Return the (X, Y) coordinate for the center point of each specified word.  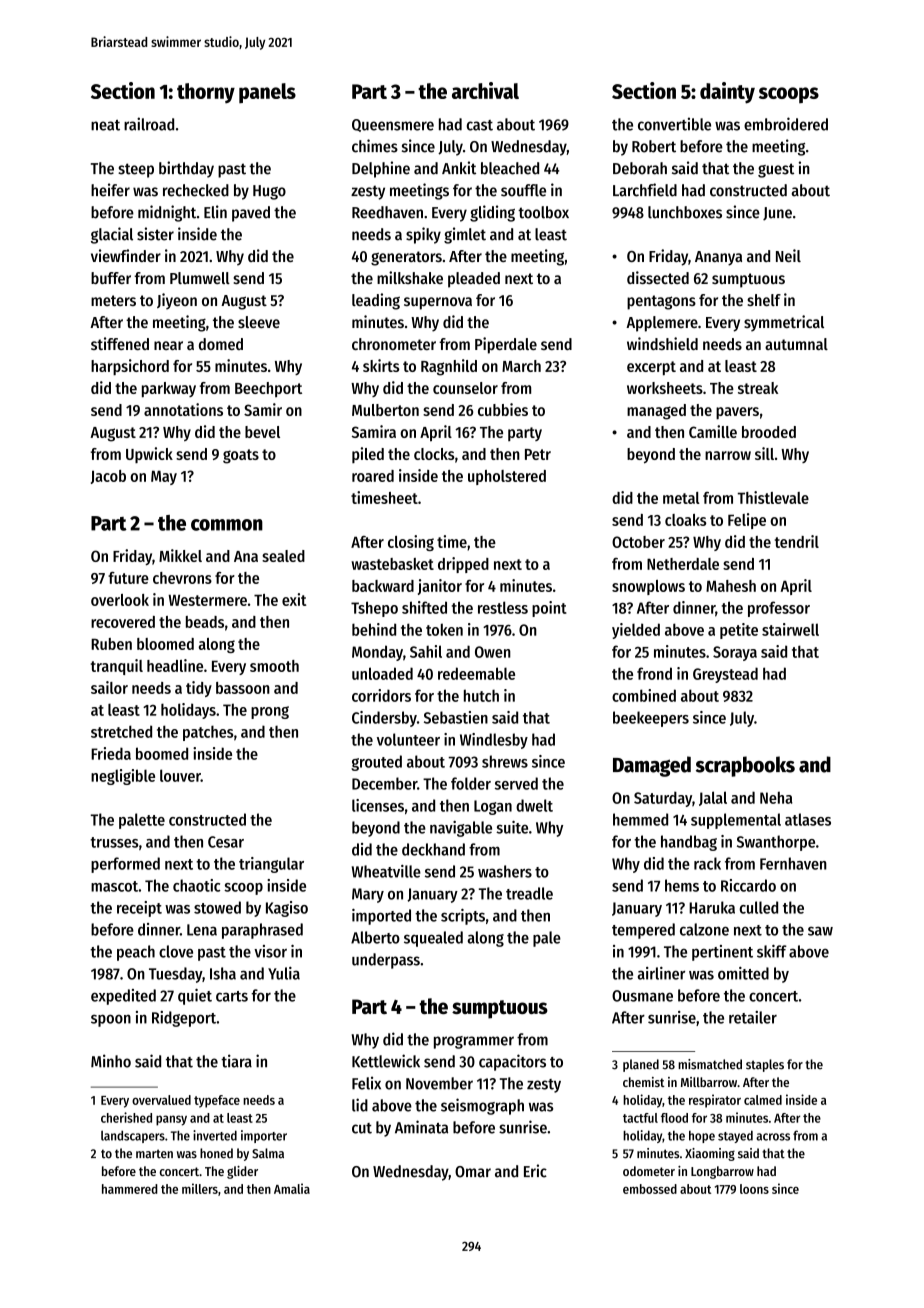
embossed (650, 1189)
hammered (130, 1189)
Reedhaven (387, 212)
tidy (199, 689)
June (777, 214)
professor (779, 609)
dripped (463, 565)
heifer (110, 190)
